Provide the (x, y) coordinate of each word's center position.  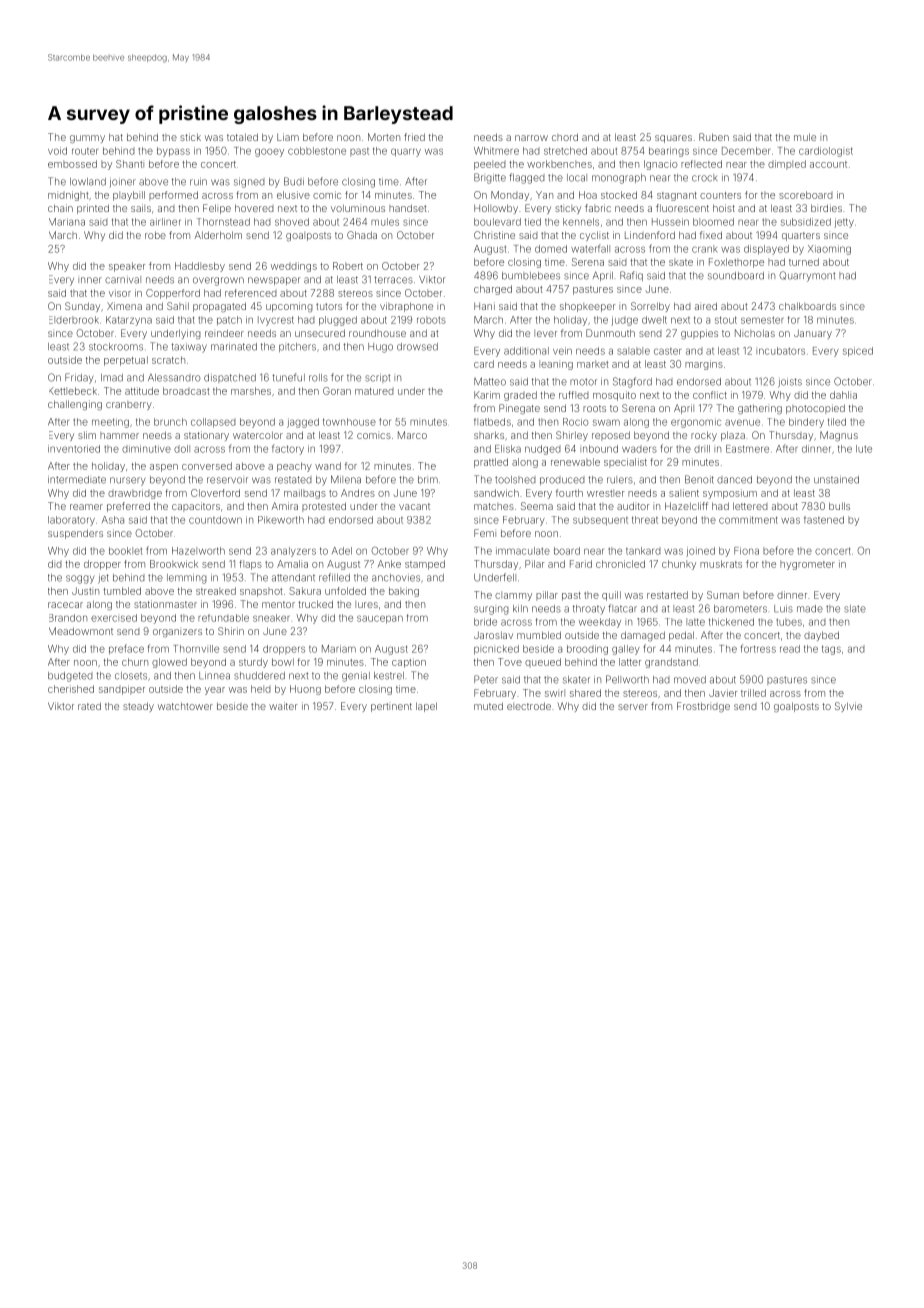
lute (864, 449)
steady (138, 707)
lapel (426, 707)
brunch (170, 422)
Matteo (490, 381)
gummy (87, 139)
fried (414, 137)
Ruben (714, 137)
